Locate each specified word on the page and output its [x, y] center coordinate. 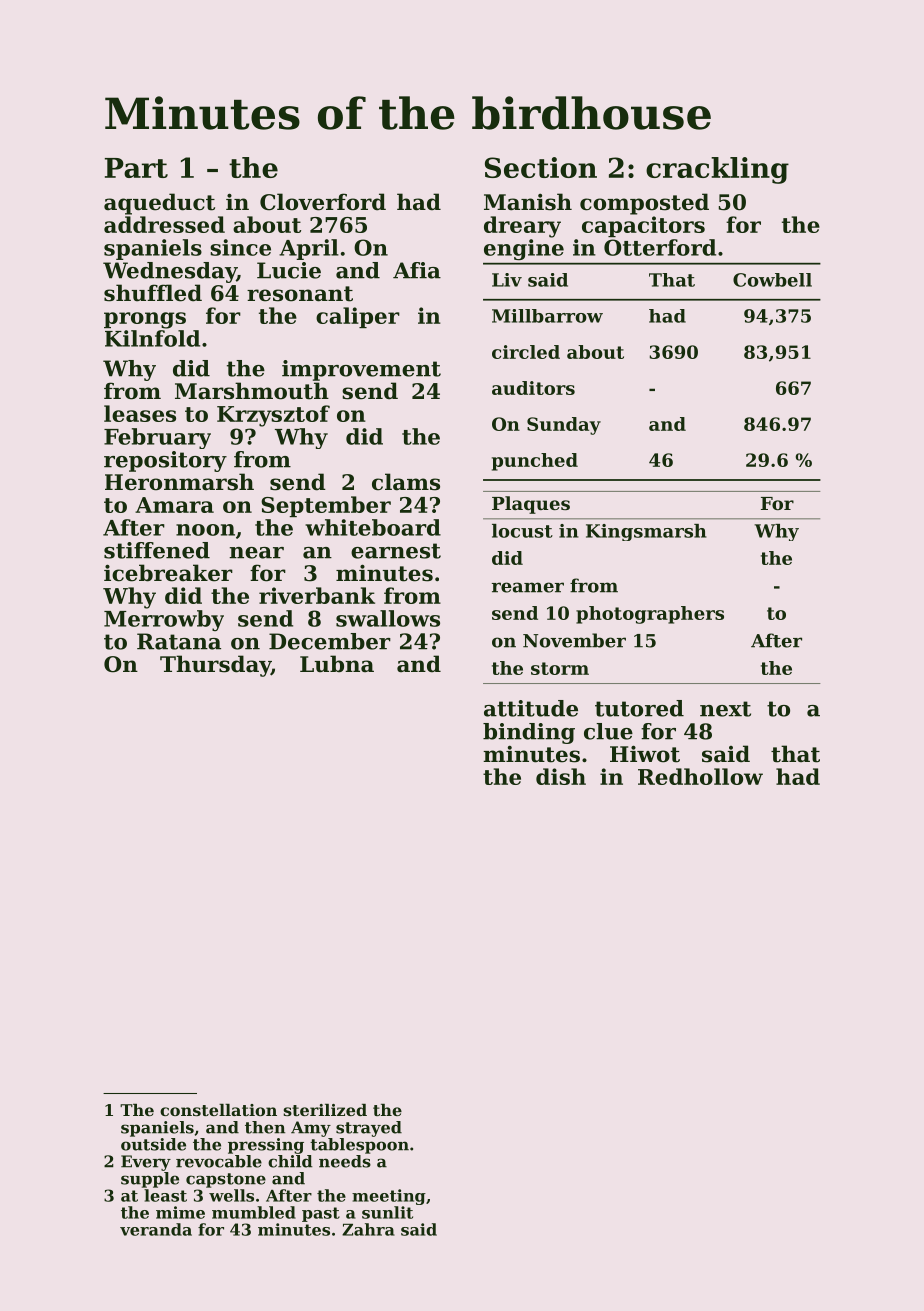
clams [406, 482]
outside [153, 1144]
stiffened [157, 550]
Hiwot [645, 754]
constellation [218, 1110]
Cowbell [772, 280]
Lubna [337, 664]
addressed [164, 224]
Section [541, 167]
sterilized [325, 1110]
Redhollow [700, 776]
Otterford [660, 247]
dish [561, 776]
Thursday [215, 666]
